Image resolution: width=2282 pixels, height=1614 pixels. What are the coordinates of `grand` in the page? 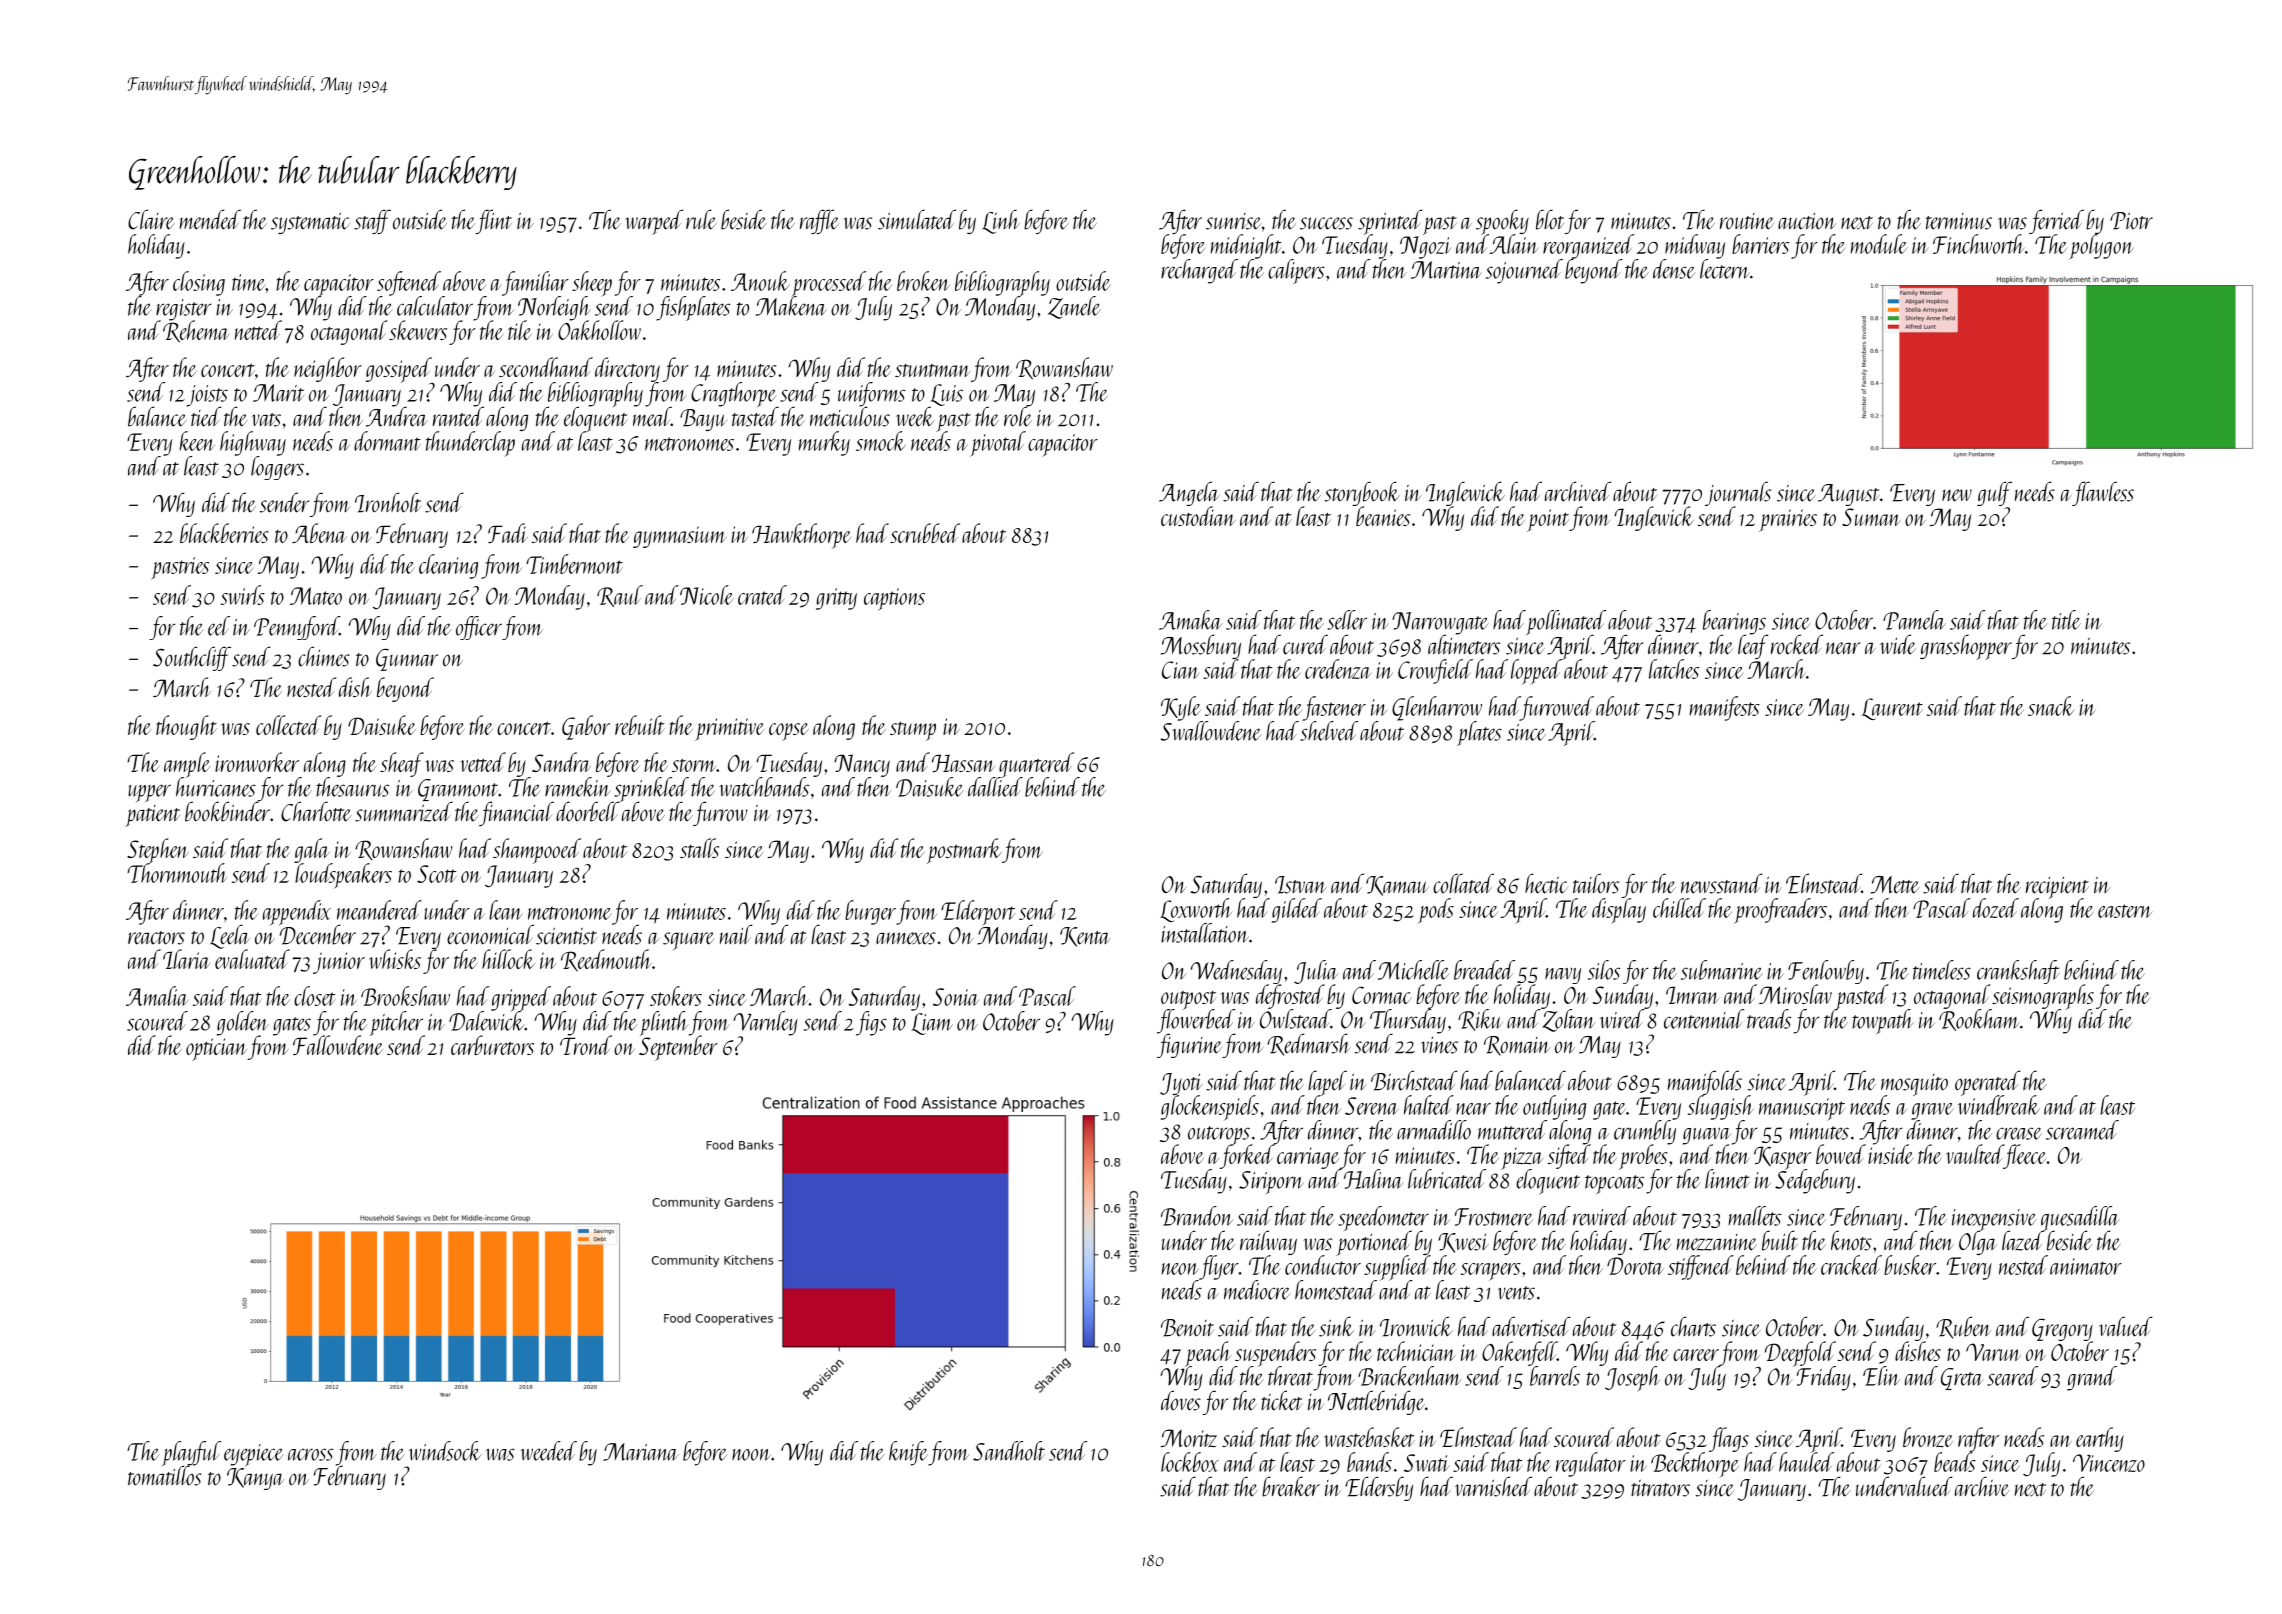 It's located at (2092, 1378).
